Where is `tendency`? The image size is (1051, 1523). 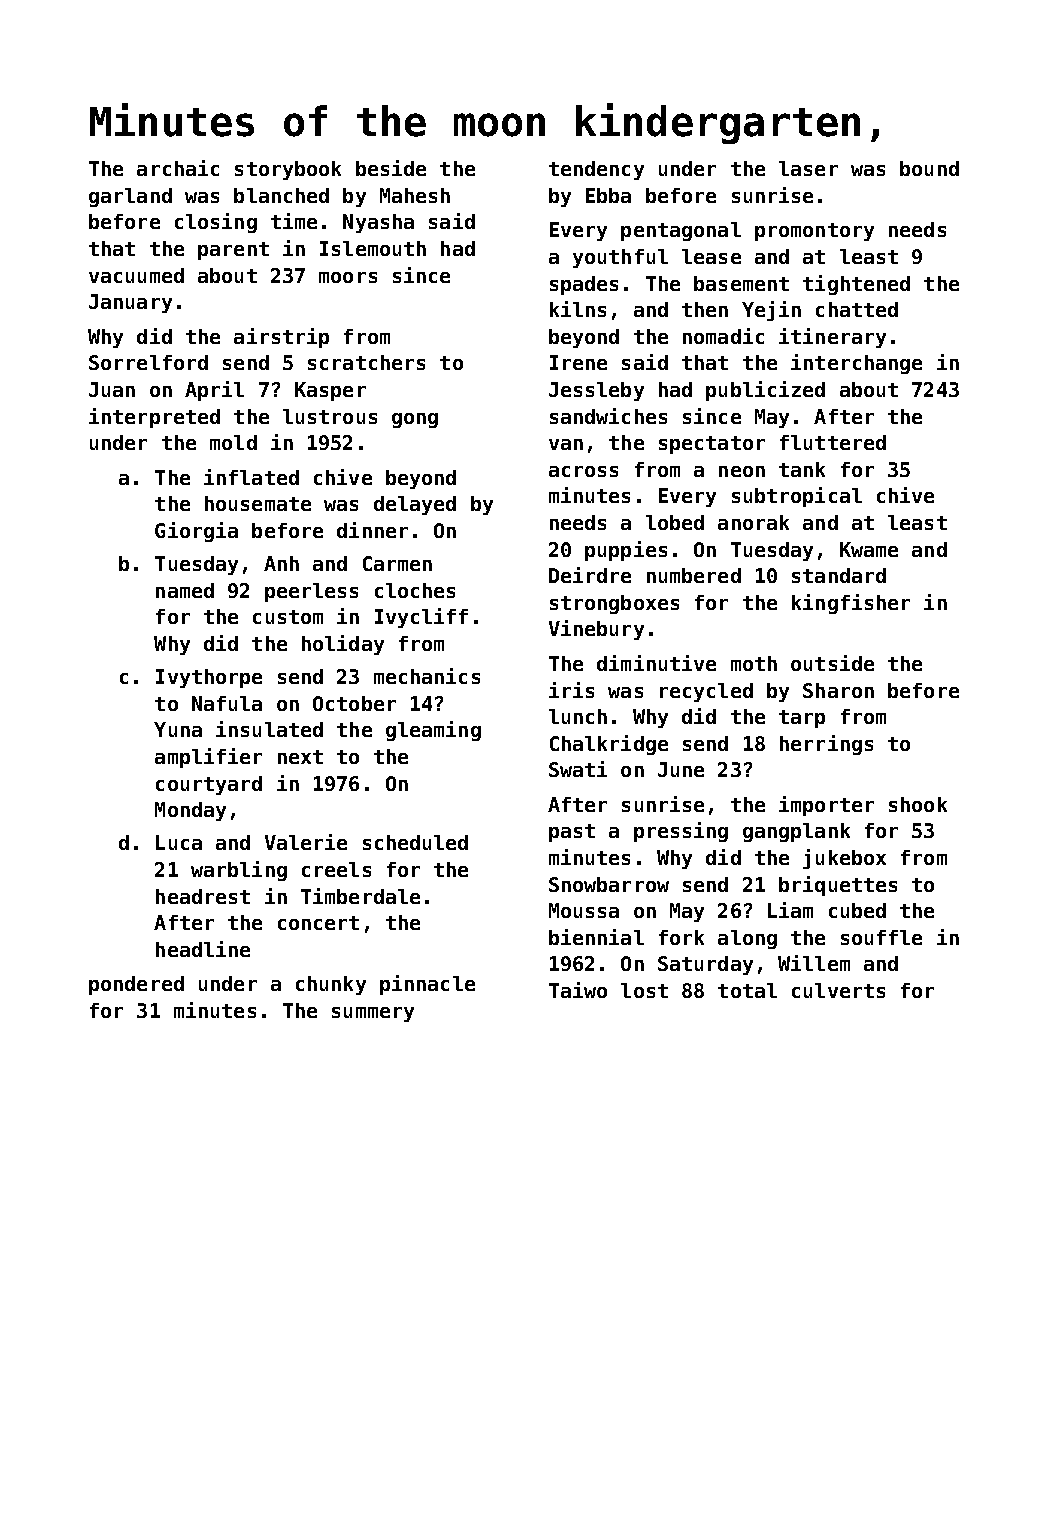 tendency is located at coordinates (596, 170).
